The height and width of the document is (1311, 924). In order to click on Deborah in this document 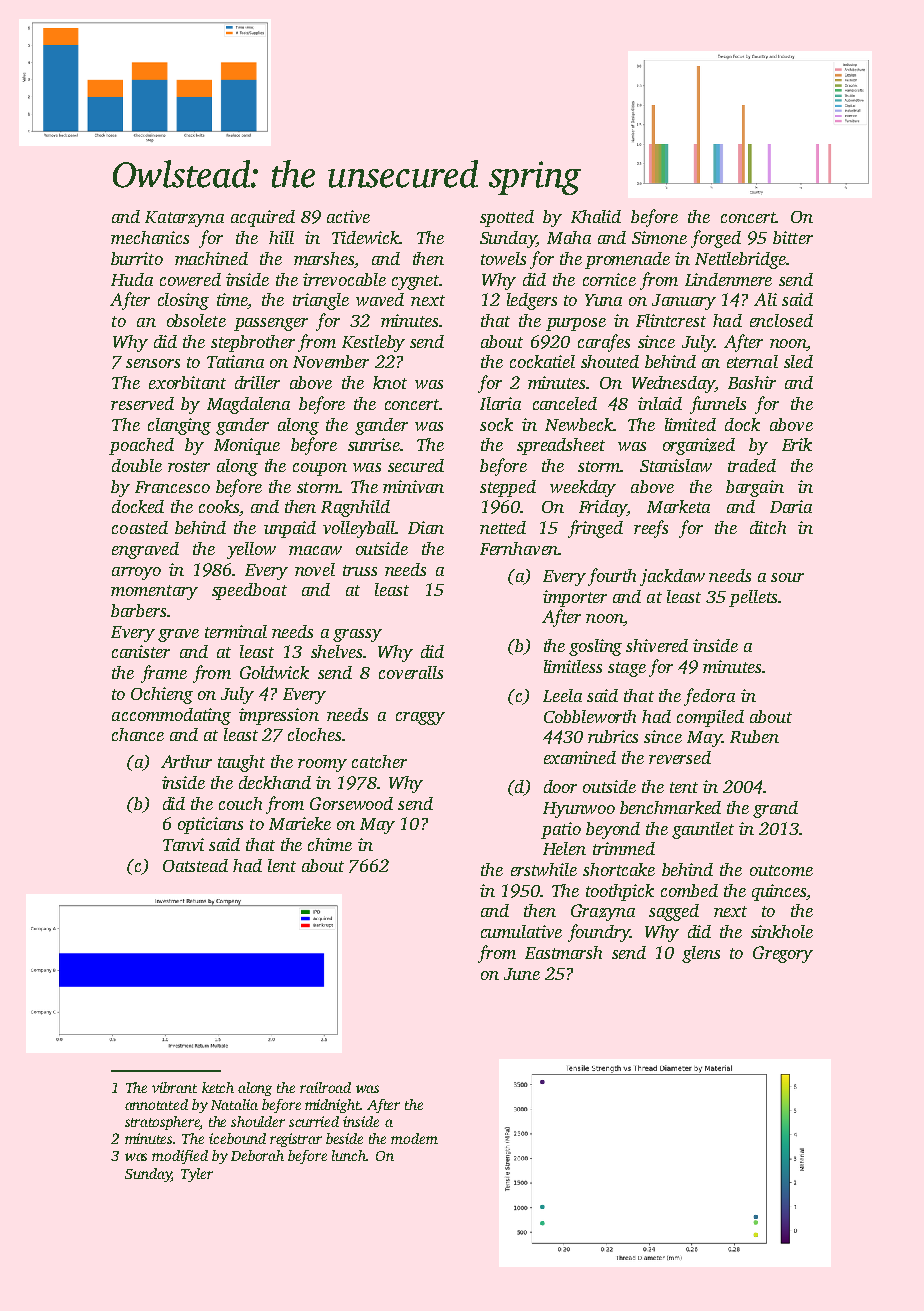, I will do `click(257, 1155)`.
